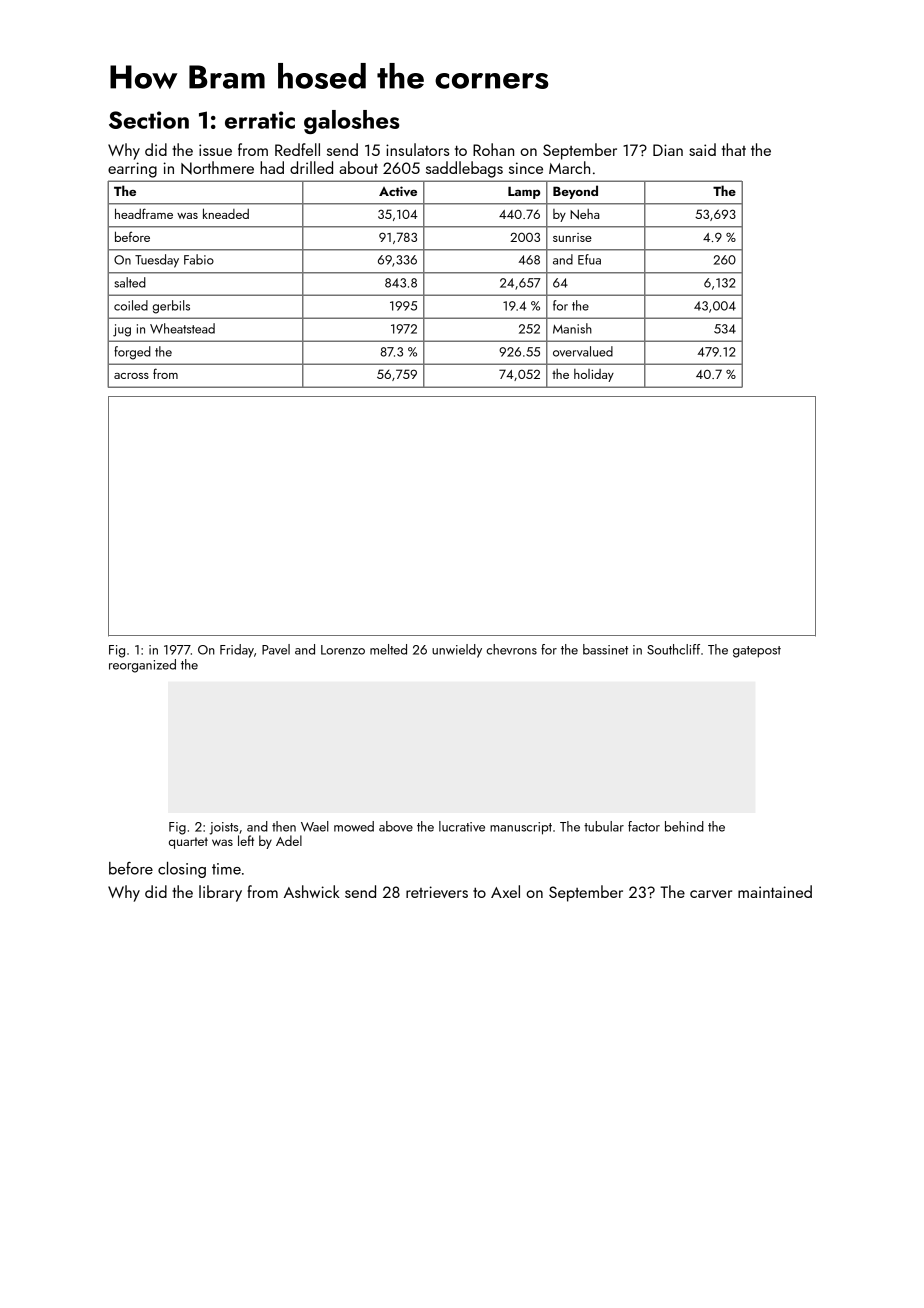 The image size is (924, 1308). I want to click on reorganized, so click(142, 666).
